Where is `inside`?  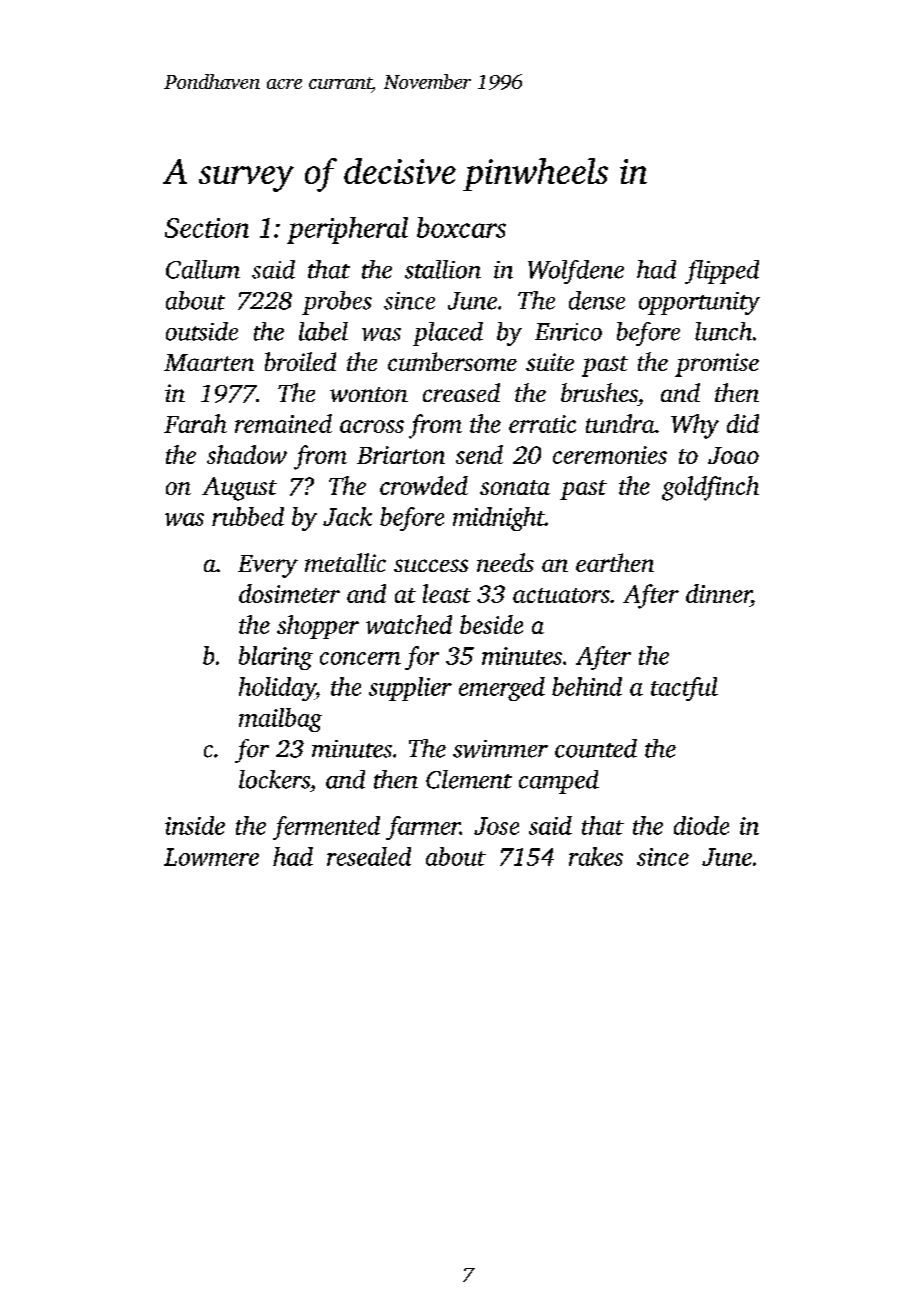 inside is located at coordinates (195, 825).
